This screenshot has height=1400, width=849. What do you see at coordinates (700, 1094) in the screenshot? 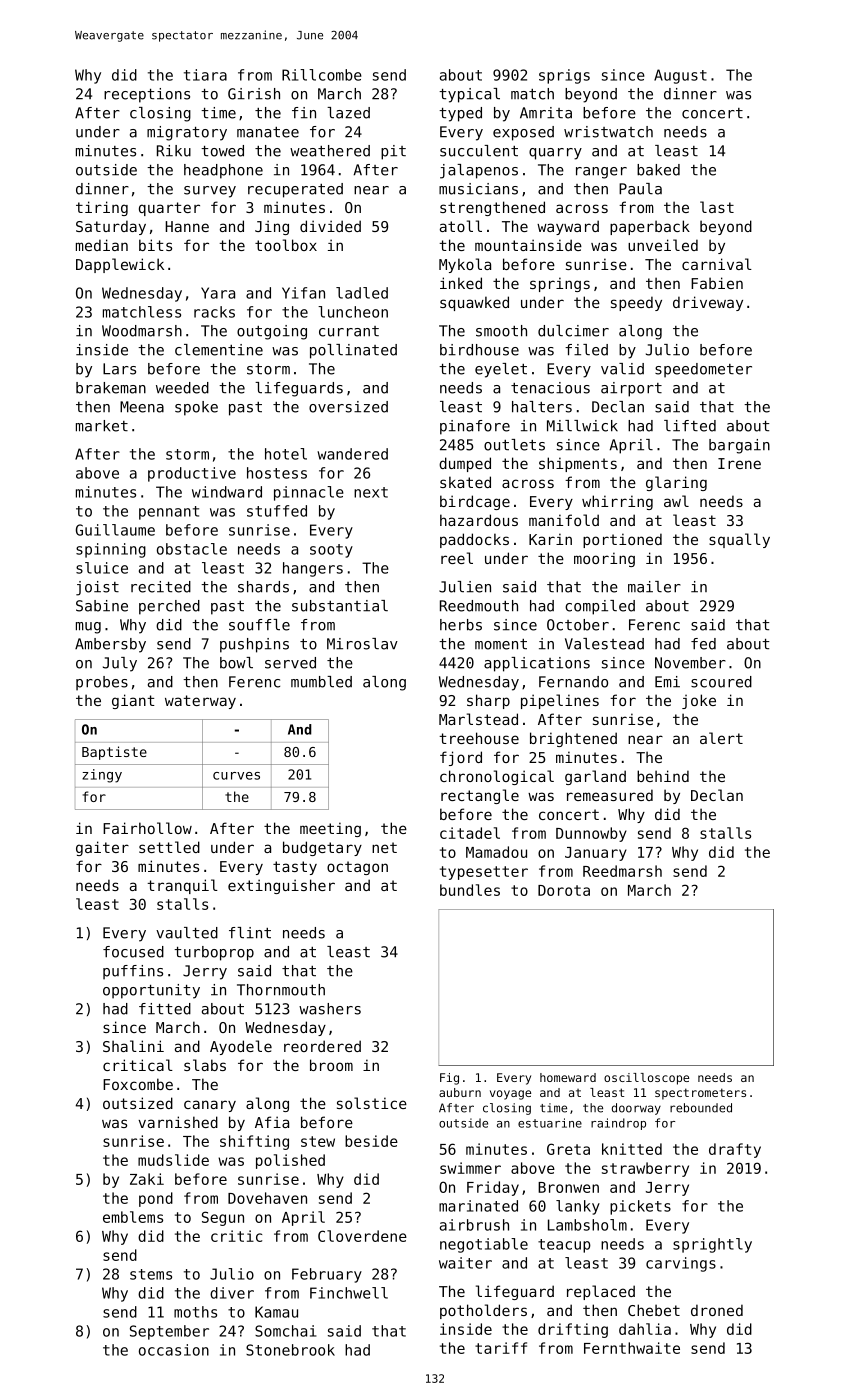
I see `spectrometers` at bounding box center [700, 1094].
